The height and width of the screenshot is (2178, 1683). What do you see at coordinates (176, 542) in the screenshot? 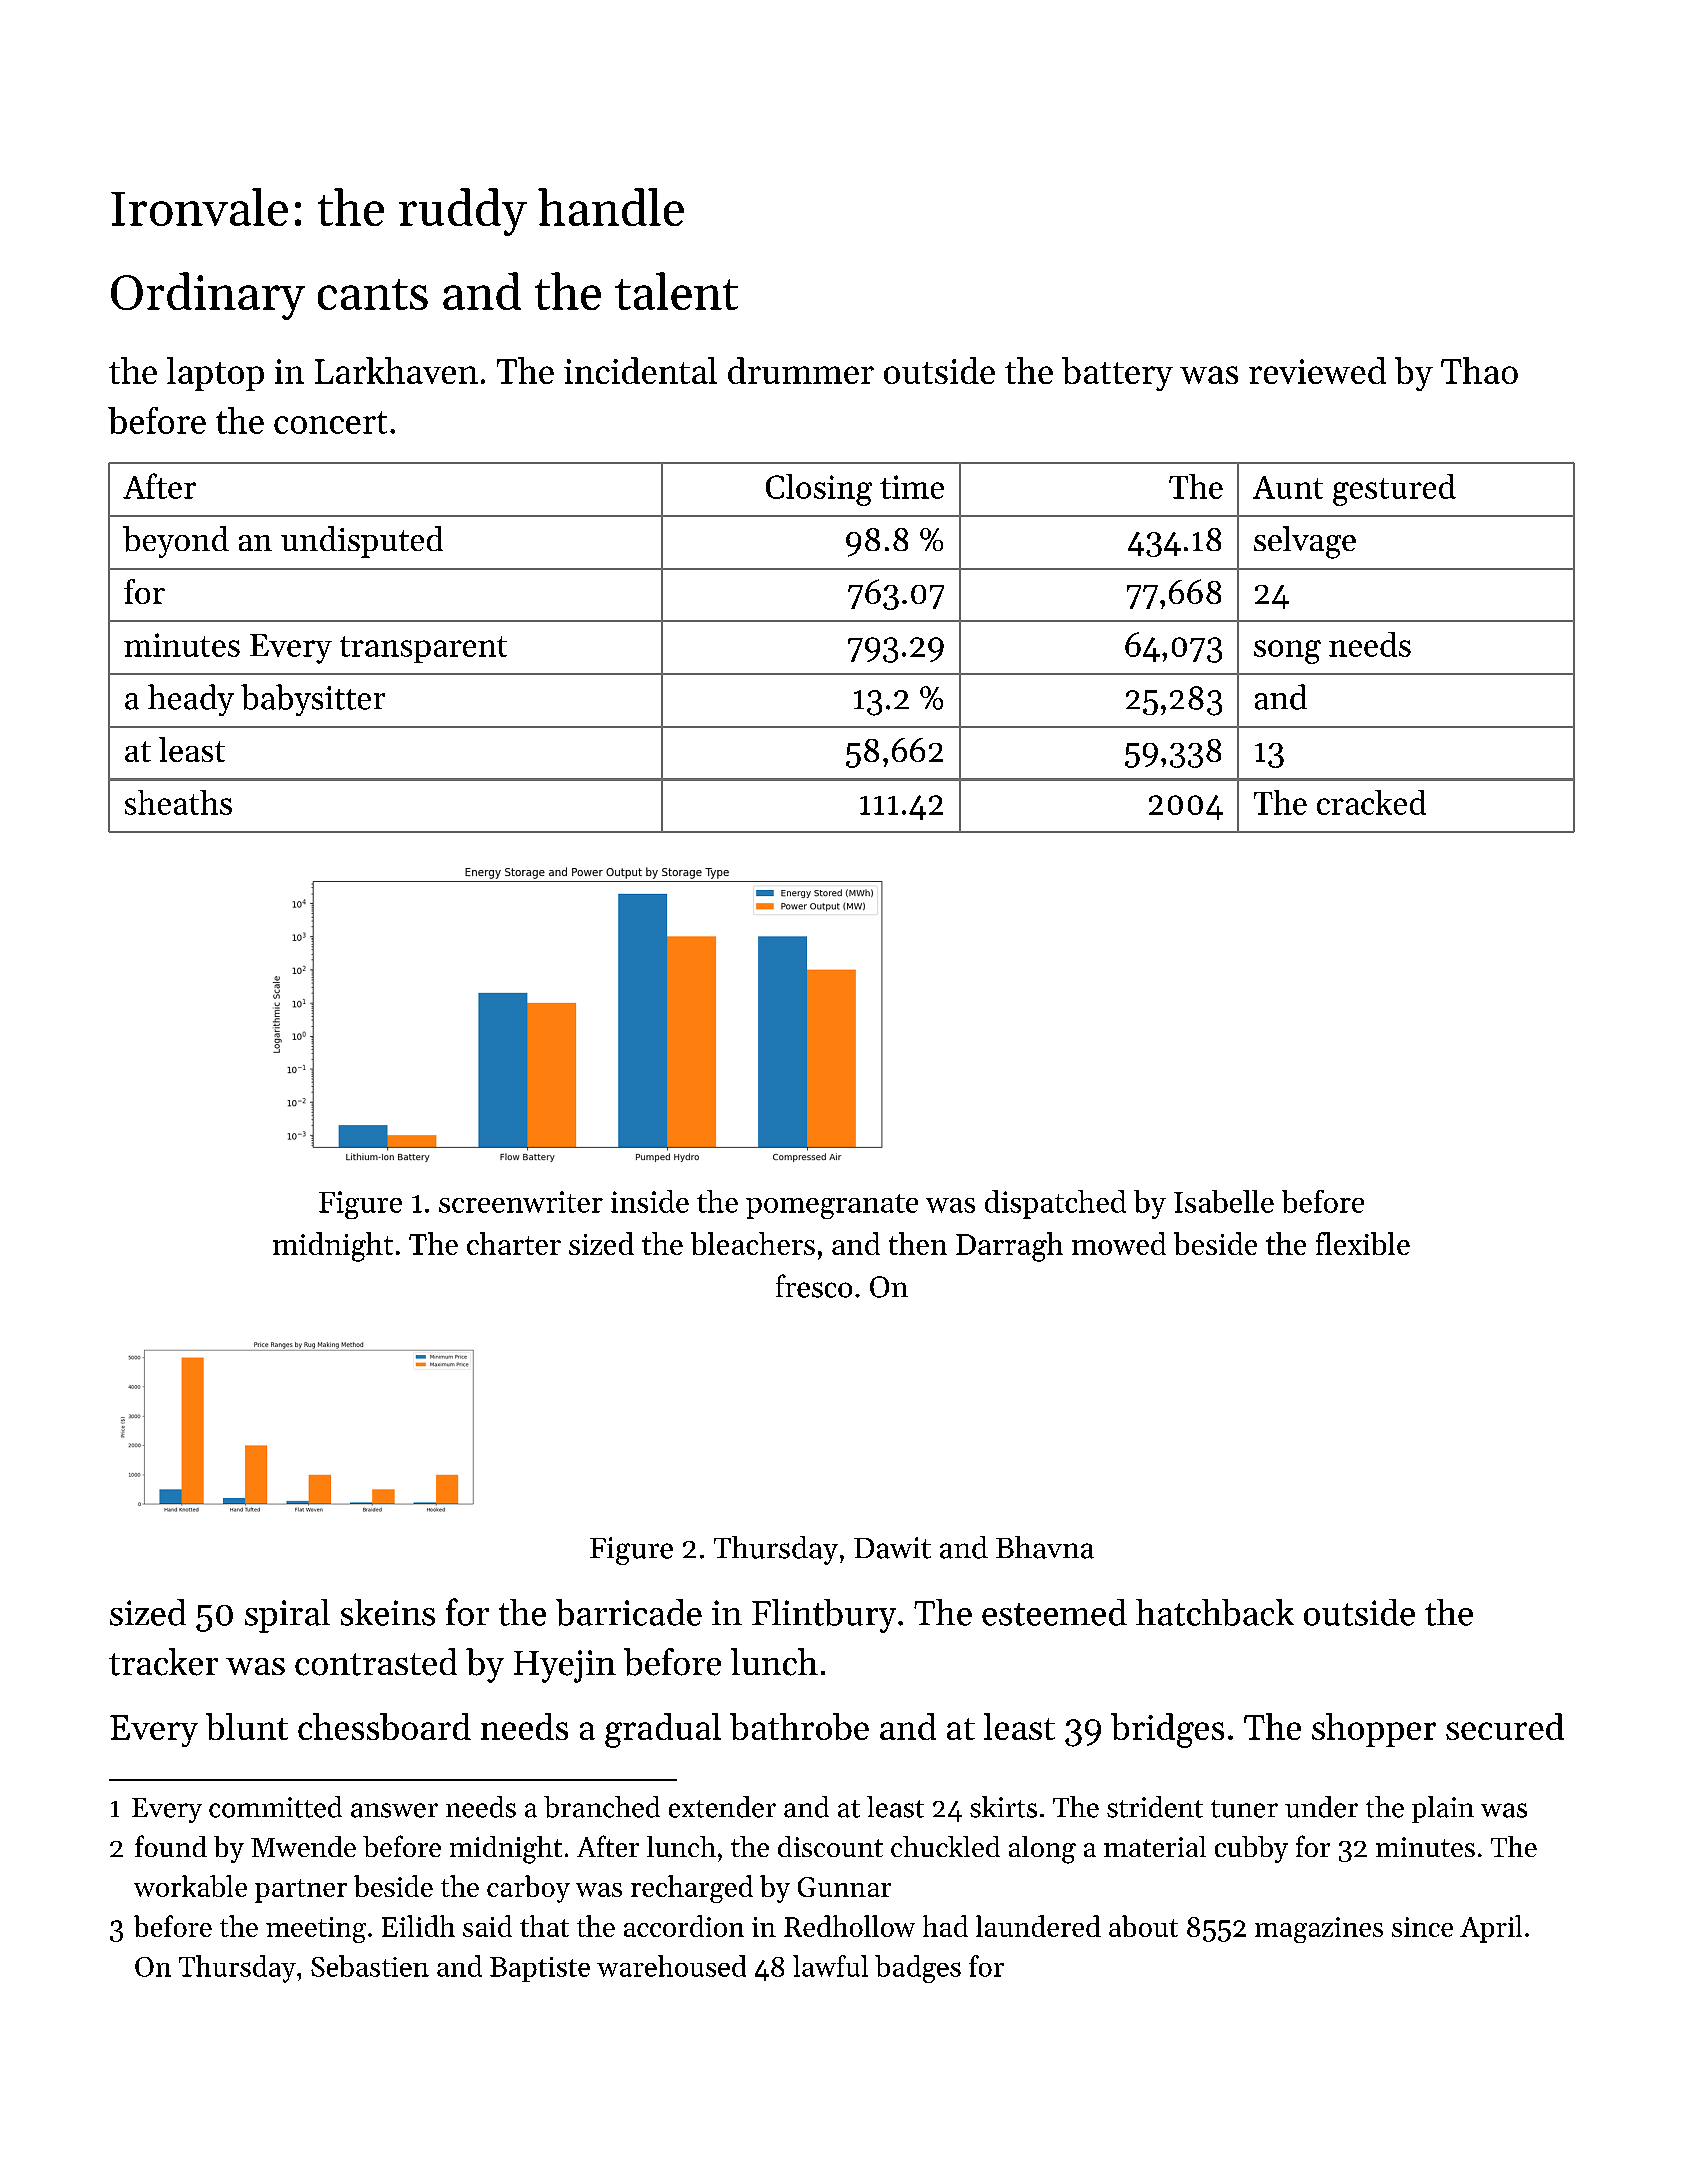
I see `beyond` at bounding box center [176, 542].
